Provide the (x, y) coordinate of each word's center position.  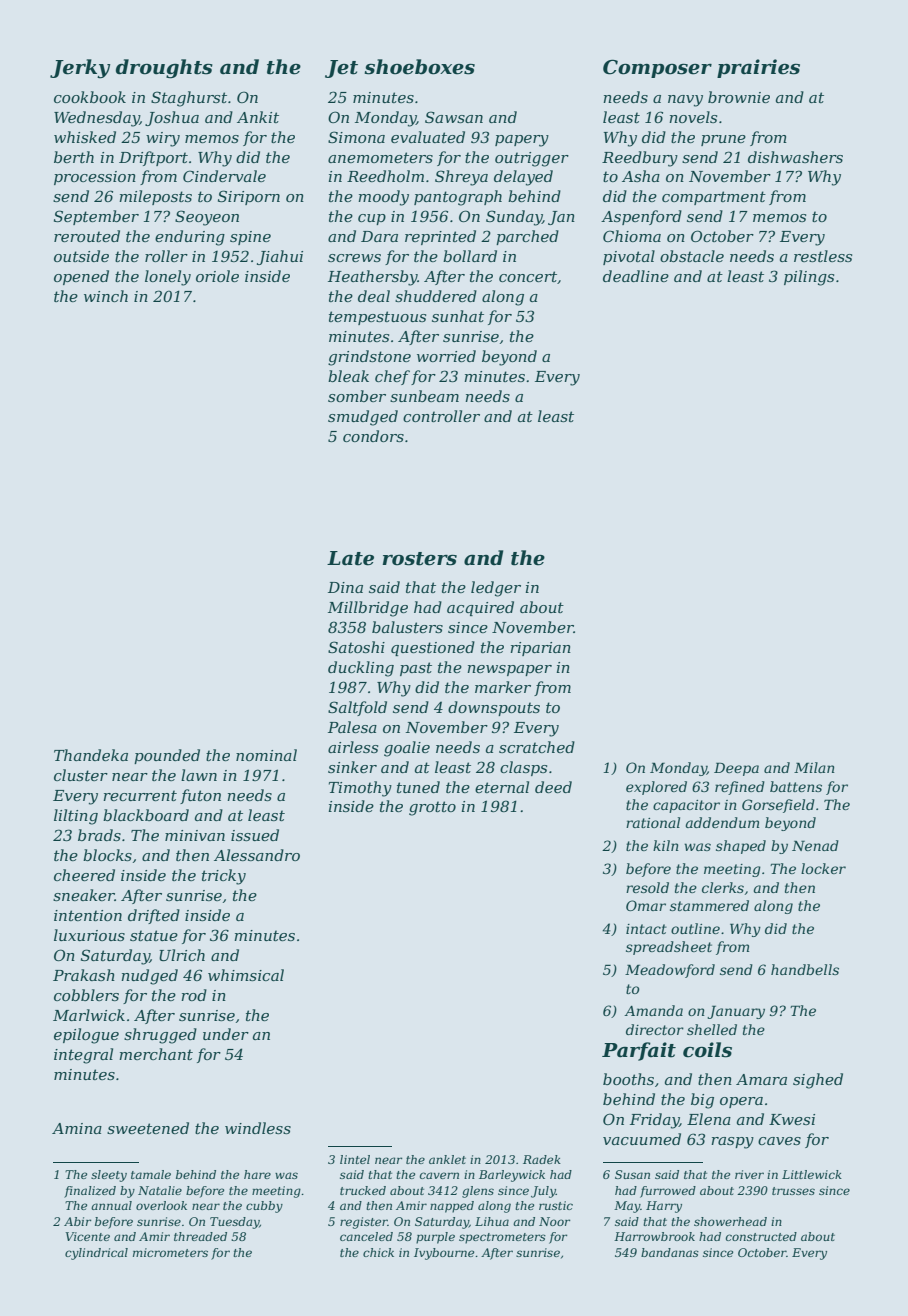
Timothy (360, 789)
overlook (161, 1205)
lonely (168, 278)
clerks (723, 887)
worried (446, 356)
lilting (76, 817)
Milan (814, 767)
